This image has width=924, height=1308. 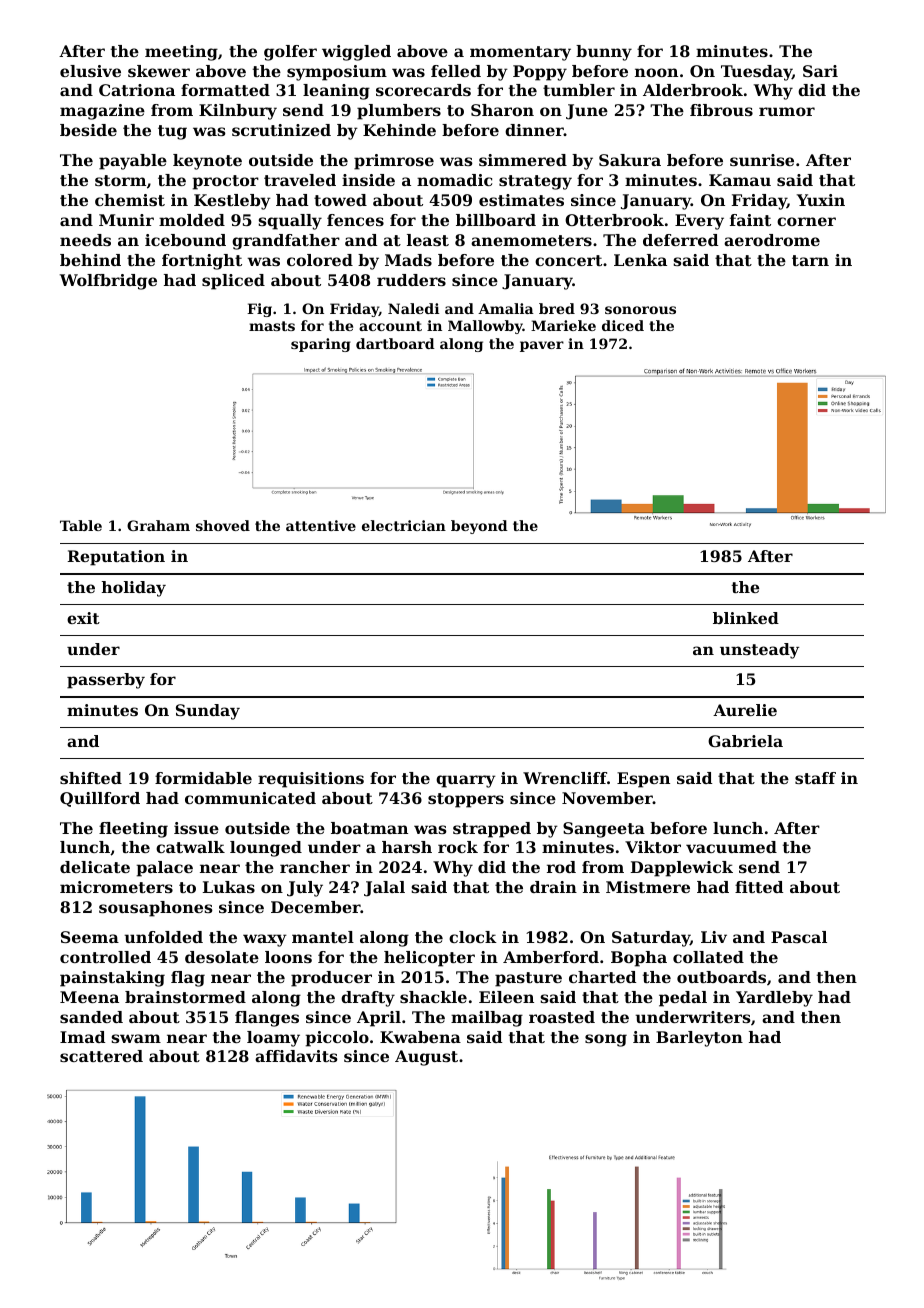 What do you see at coordinates (273, 1039) in the image?
I see `loamy` at bounding box center [273, 1039].
